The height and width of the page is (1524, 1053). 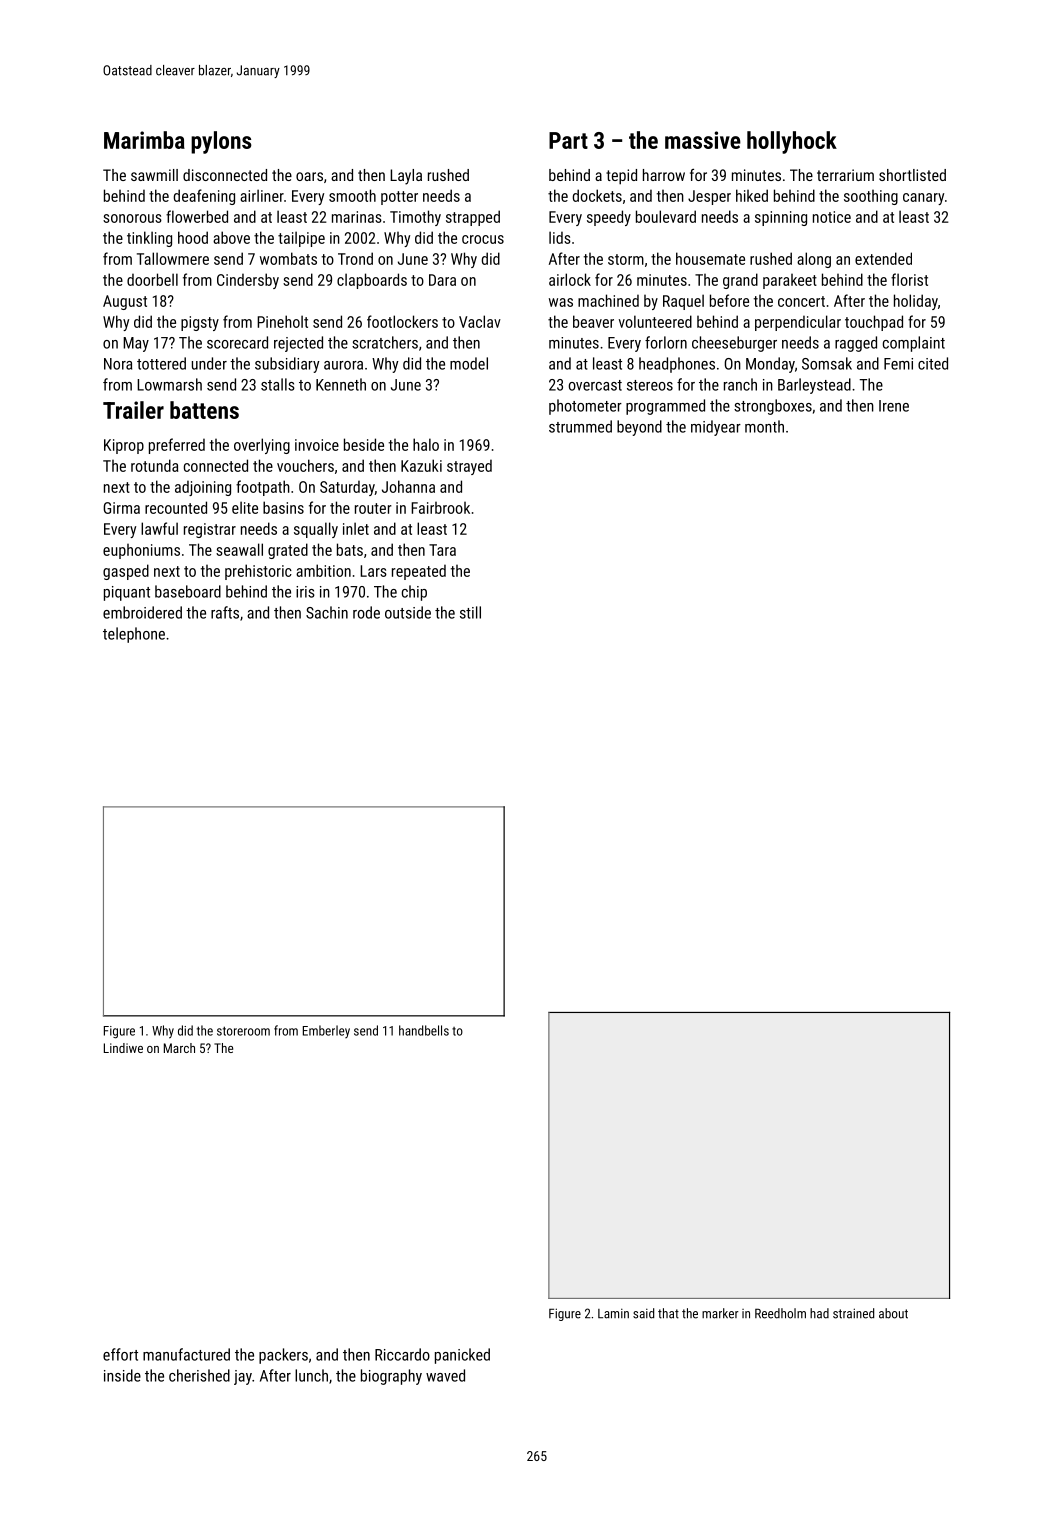 I want to click on marker, so click(x=720, y=1313).
